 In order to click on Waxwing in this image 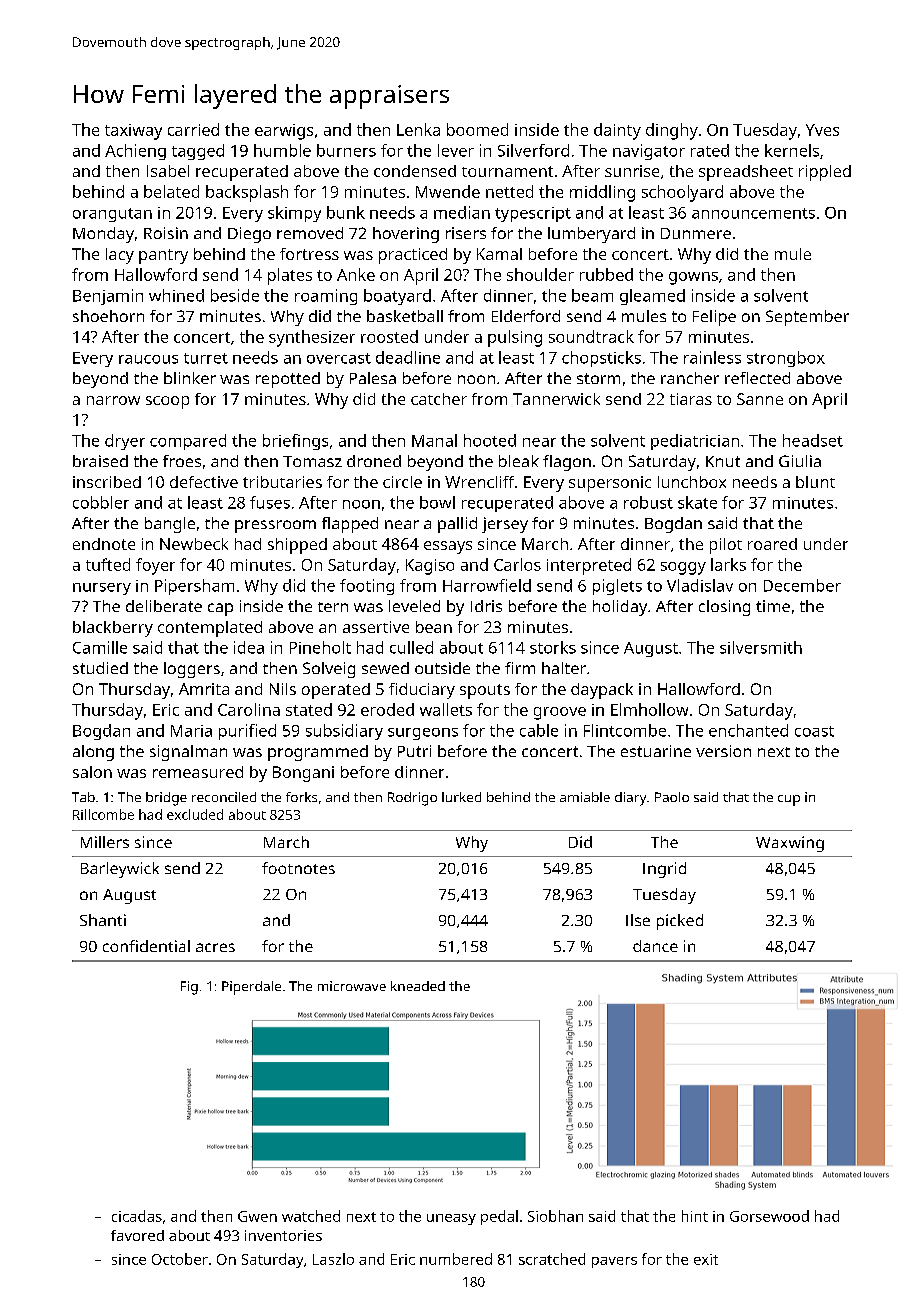, I will do `click(790, 844)`.
